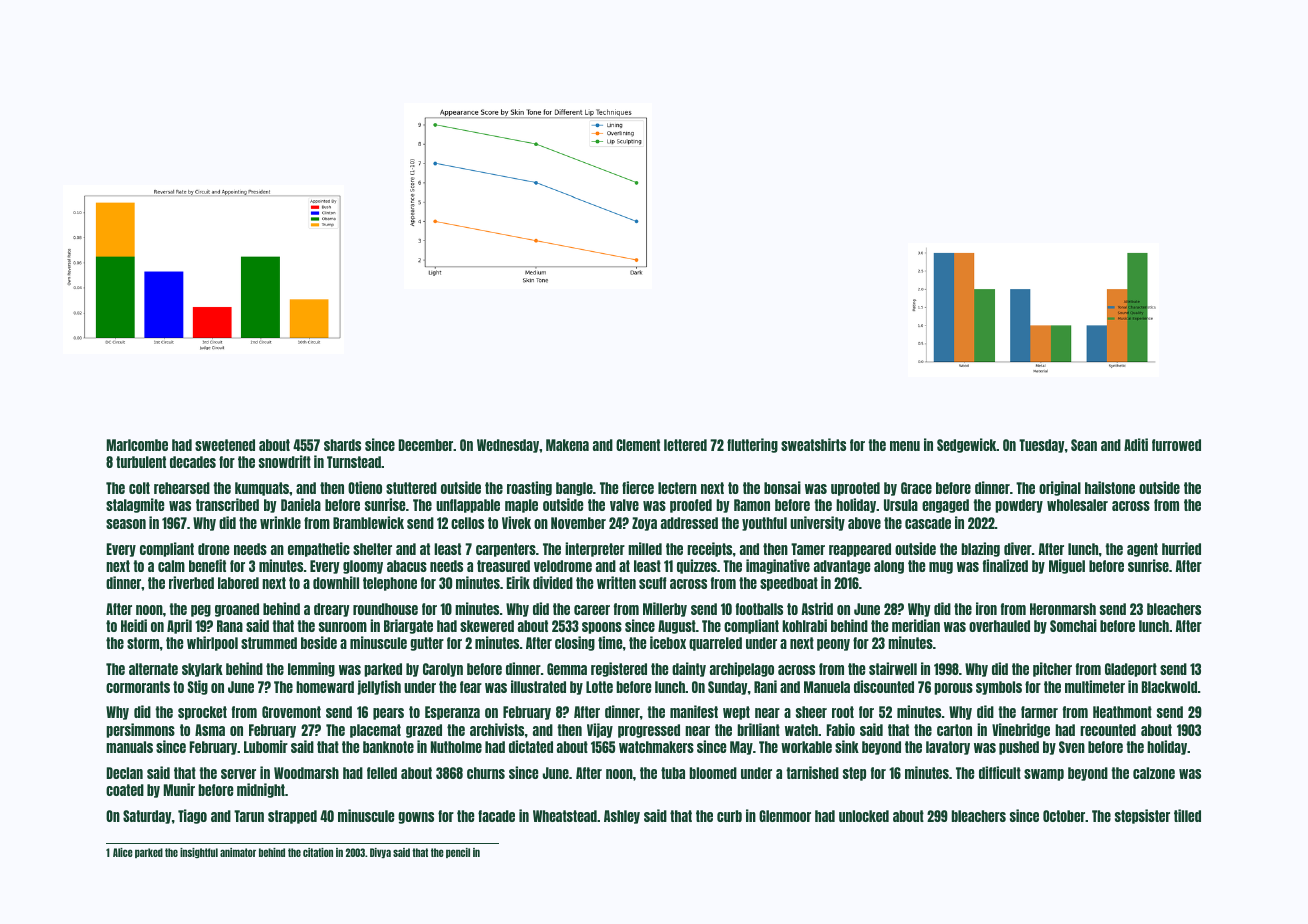 The height and width of the document is (924, 1308). What do you see at coordinates (599, 687) in the document?
I see `Lotte` at bounding box center [599, 687].
